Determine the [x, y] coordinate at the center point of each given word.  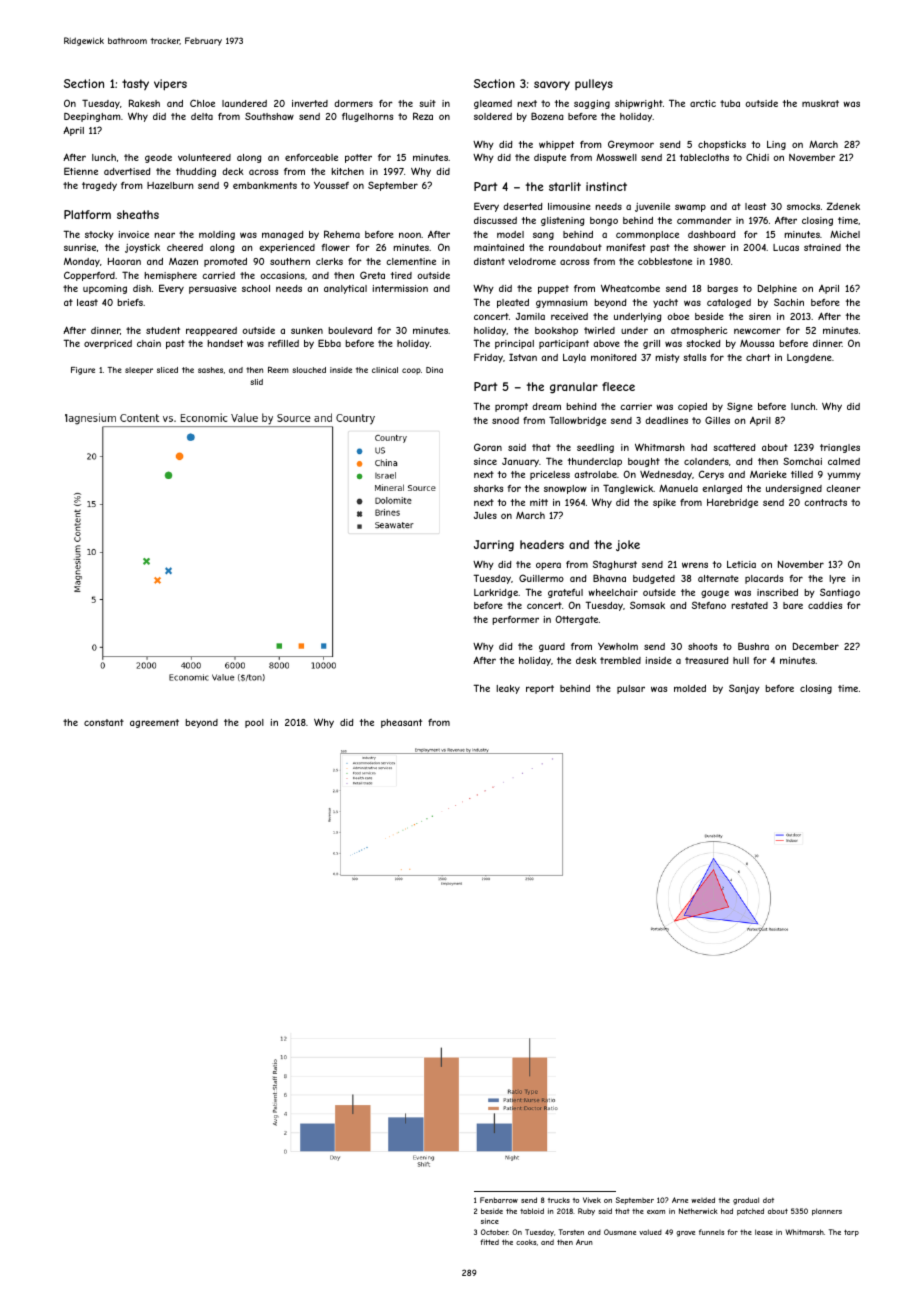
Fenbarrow [499, 1200]
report [540, 689]
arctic [703, 103]
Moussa [757, 343]
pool [254, 723]
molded [690, 688]
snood [505, 420]
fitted [489, 1242]
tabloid [532, 1211]
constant [104, 722]
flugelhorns [367, 117]
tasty [135, 84]
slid [256, 382]
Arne [680, 1200]
